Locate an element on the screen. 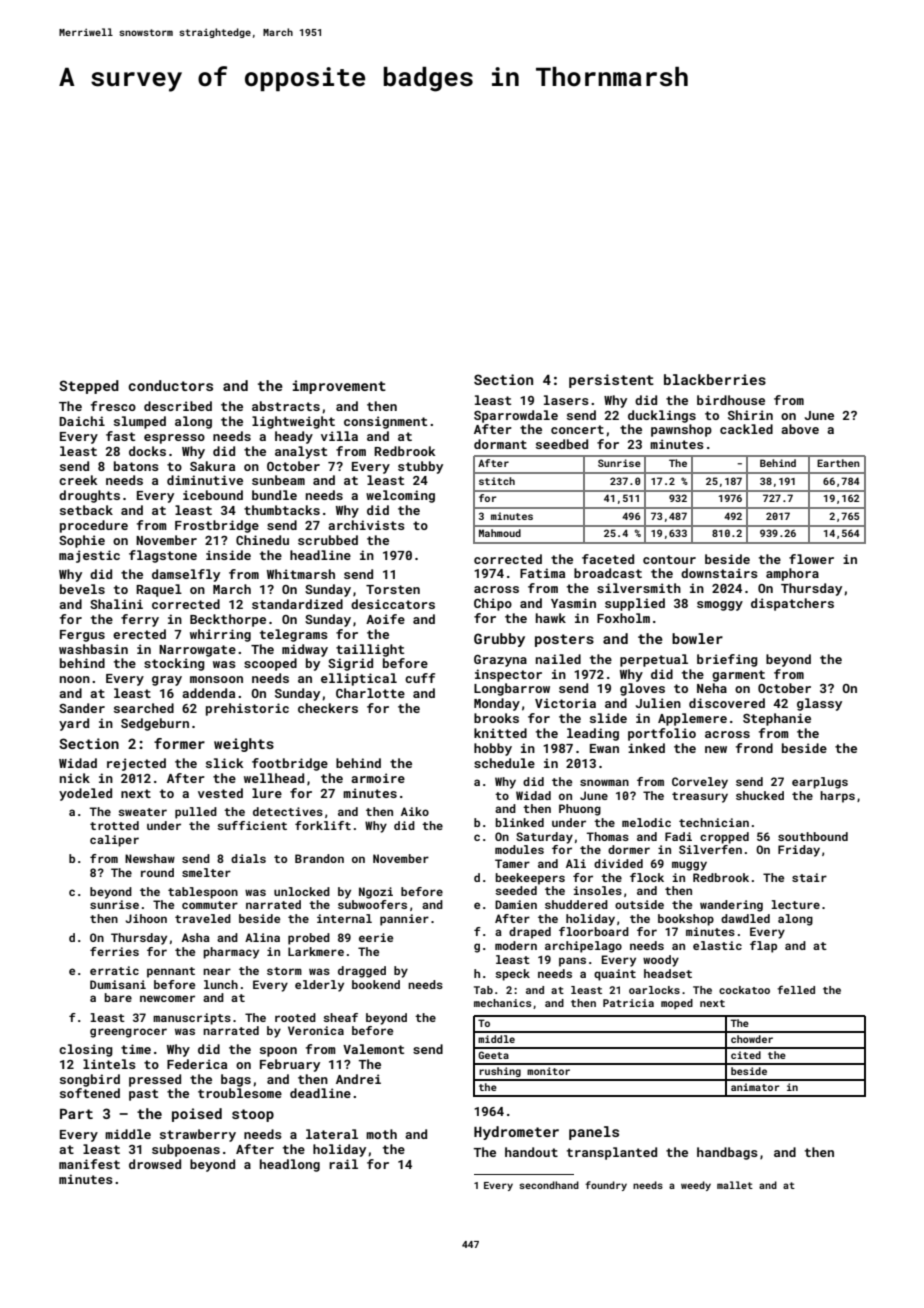 The width and height of the screenshot is (924, 1308). persistent is located at coordinates (611, 381).
